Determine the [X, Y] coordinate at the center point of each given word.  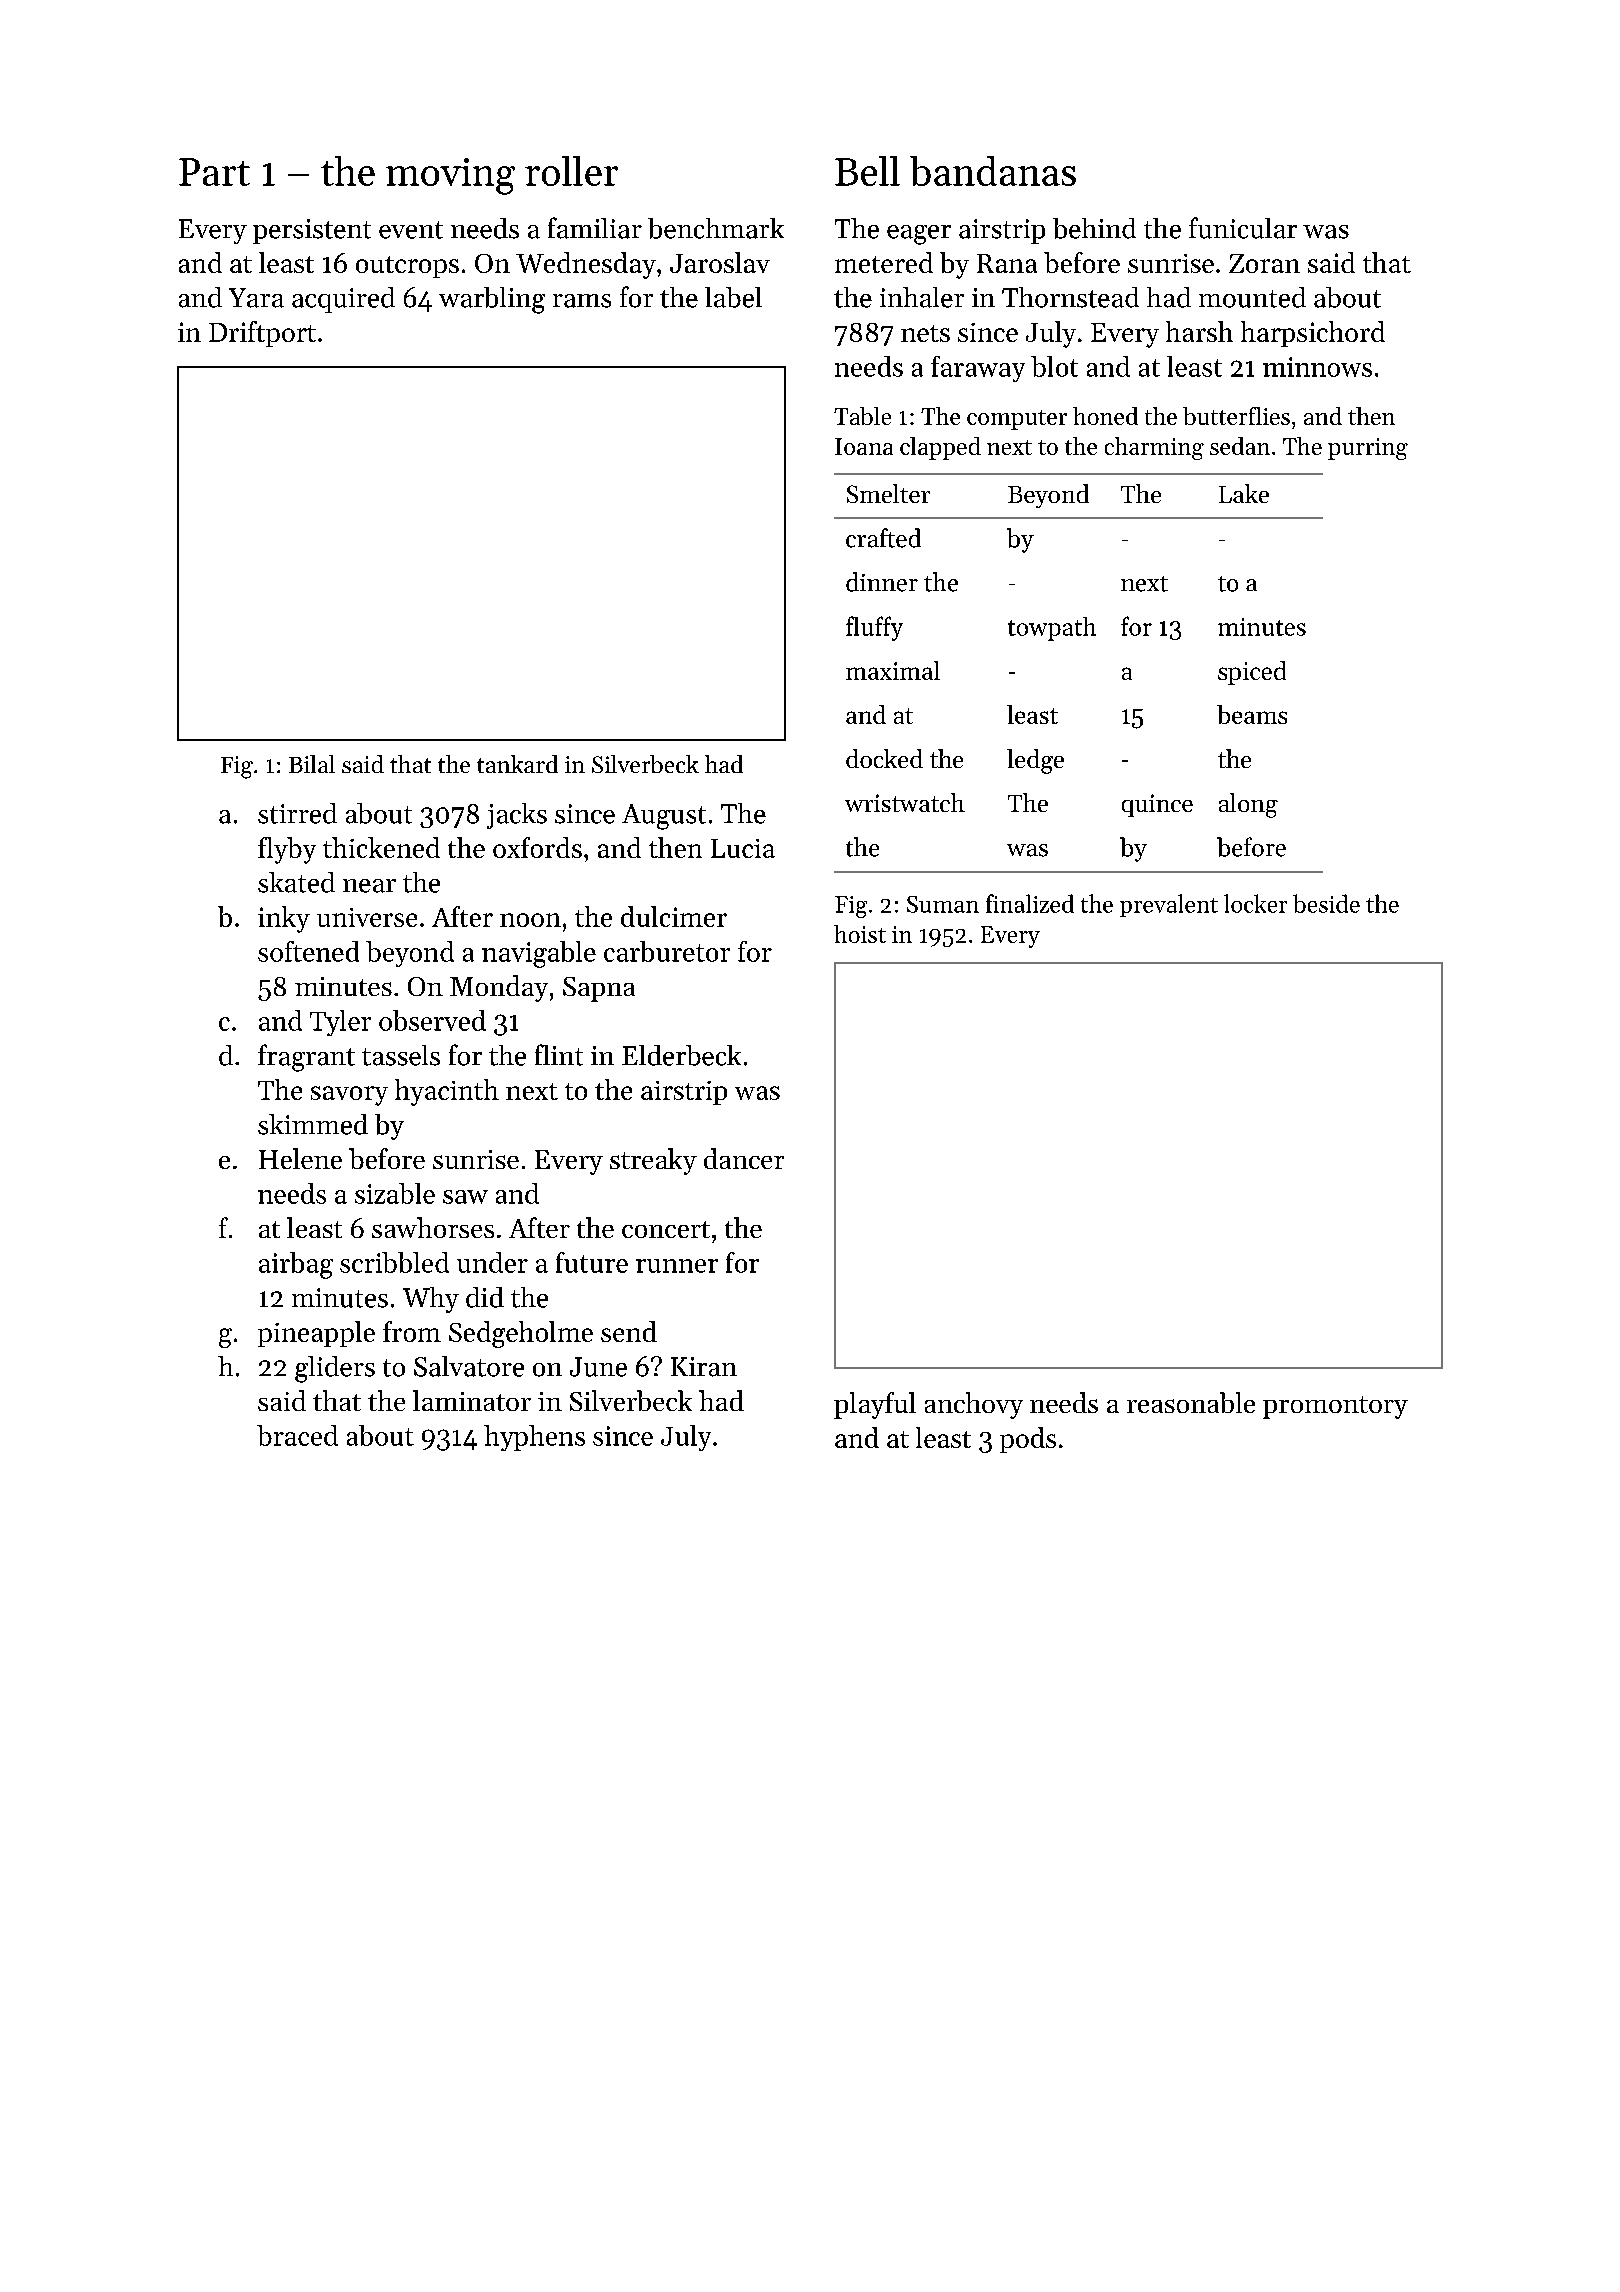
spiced [1252, 673]
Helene [300, 1158]
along [1248, 805]
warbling [492, 300]
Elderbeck [681, 1055]
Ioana [864, 446]
